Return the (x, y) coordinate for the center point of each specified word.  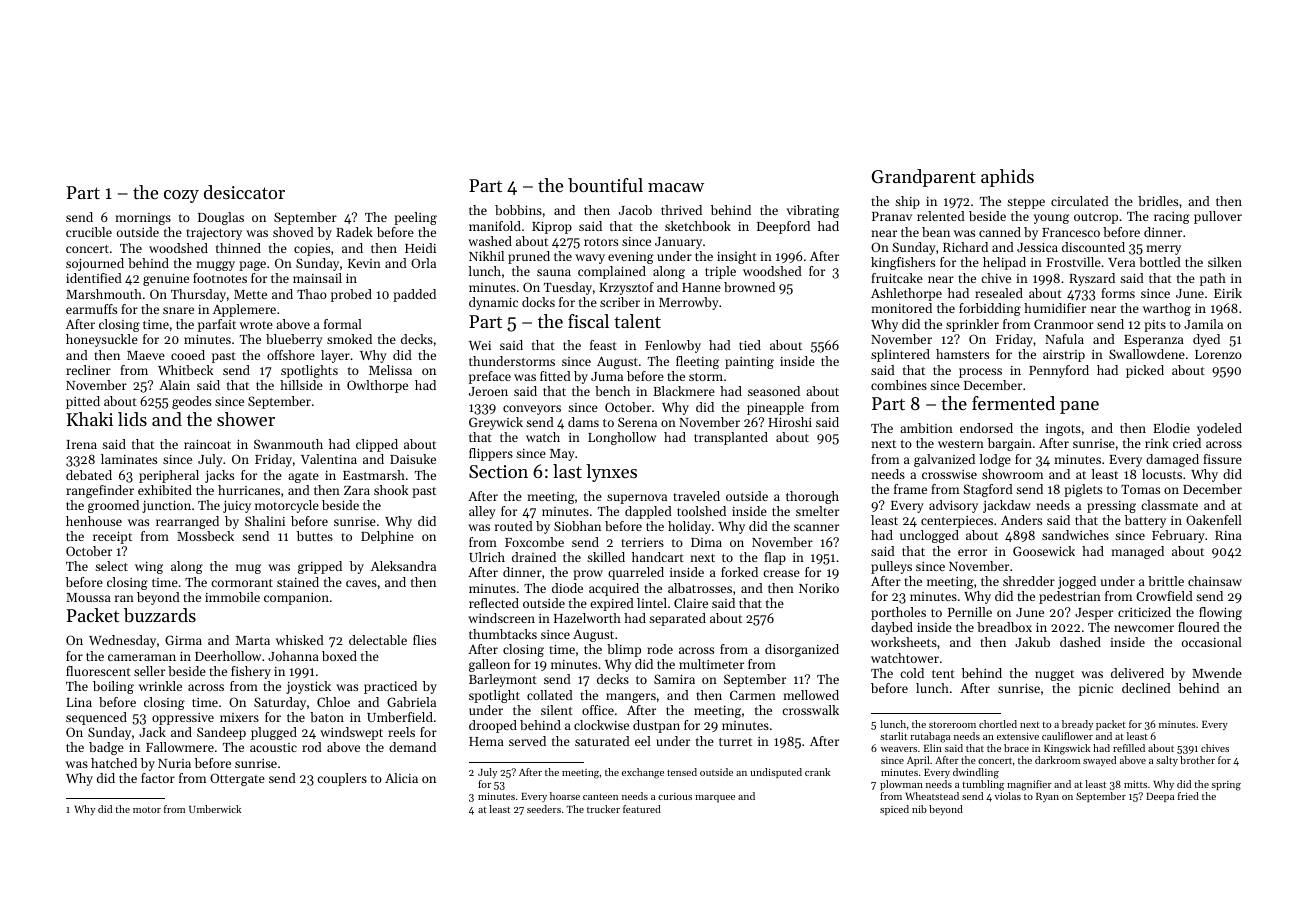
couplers (342, 779)
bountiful (605, 185)
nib (919, 809)
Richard (965, 247)
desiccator (244, 192)
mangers (631, 698)
